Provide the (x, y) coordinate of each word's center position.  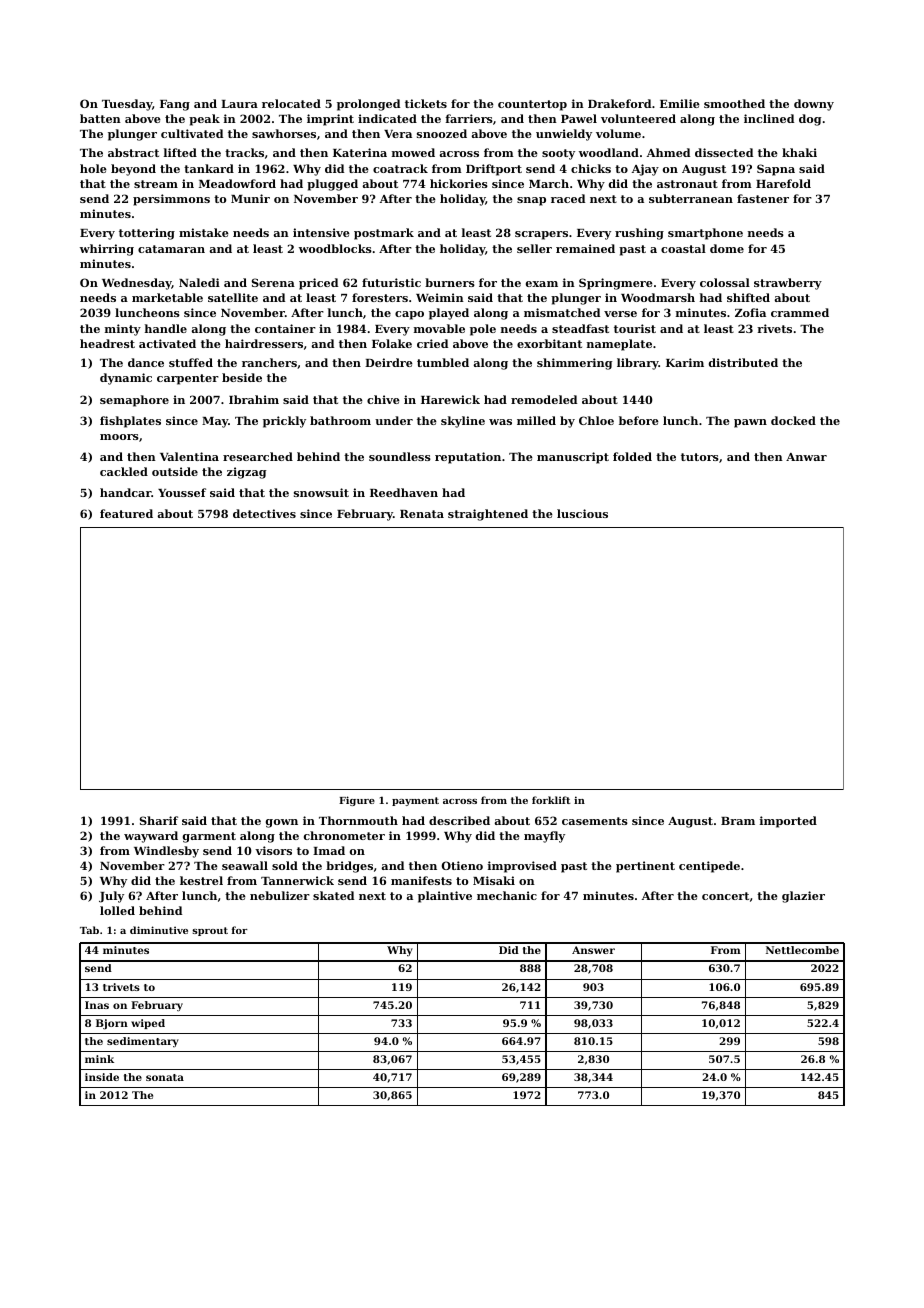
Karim (685, 362)
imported (788, 822)
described (459, 820)
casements (595, 821)
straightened (488, 515)
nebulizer (280, 895)
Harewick (450, 399)
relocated (291, 103)
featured (126, 513)
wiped (148, 1024)
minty (123, 330)
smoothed (734, 103)
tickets (426, 103)
